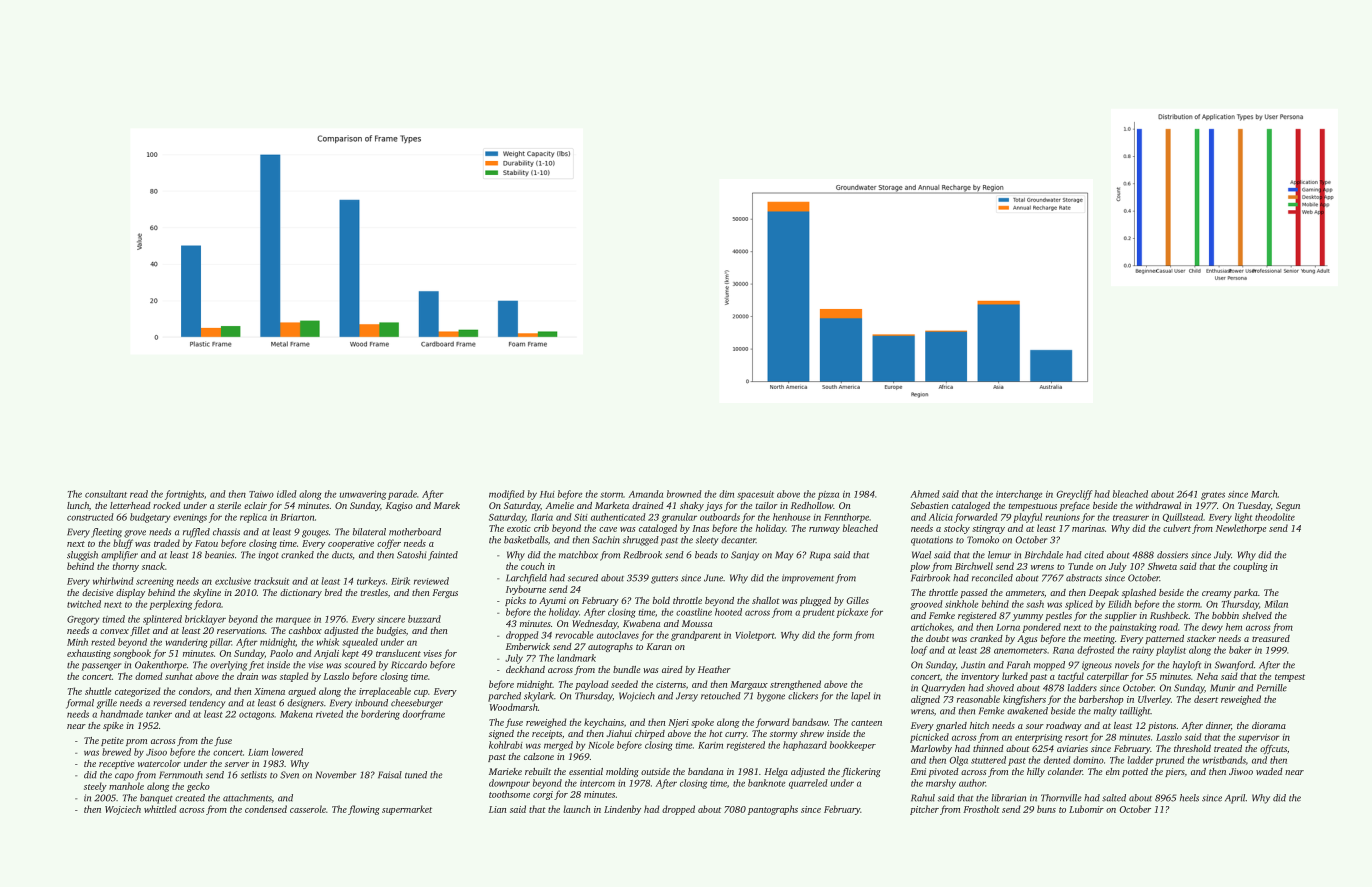  What do you see at coordinates (679, 518) in the screenshot?
I see `granular` at bounding box center [679, 518].
